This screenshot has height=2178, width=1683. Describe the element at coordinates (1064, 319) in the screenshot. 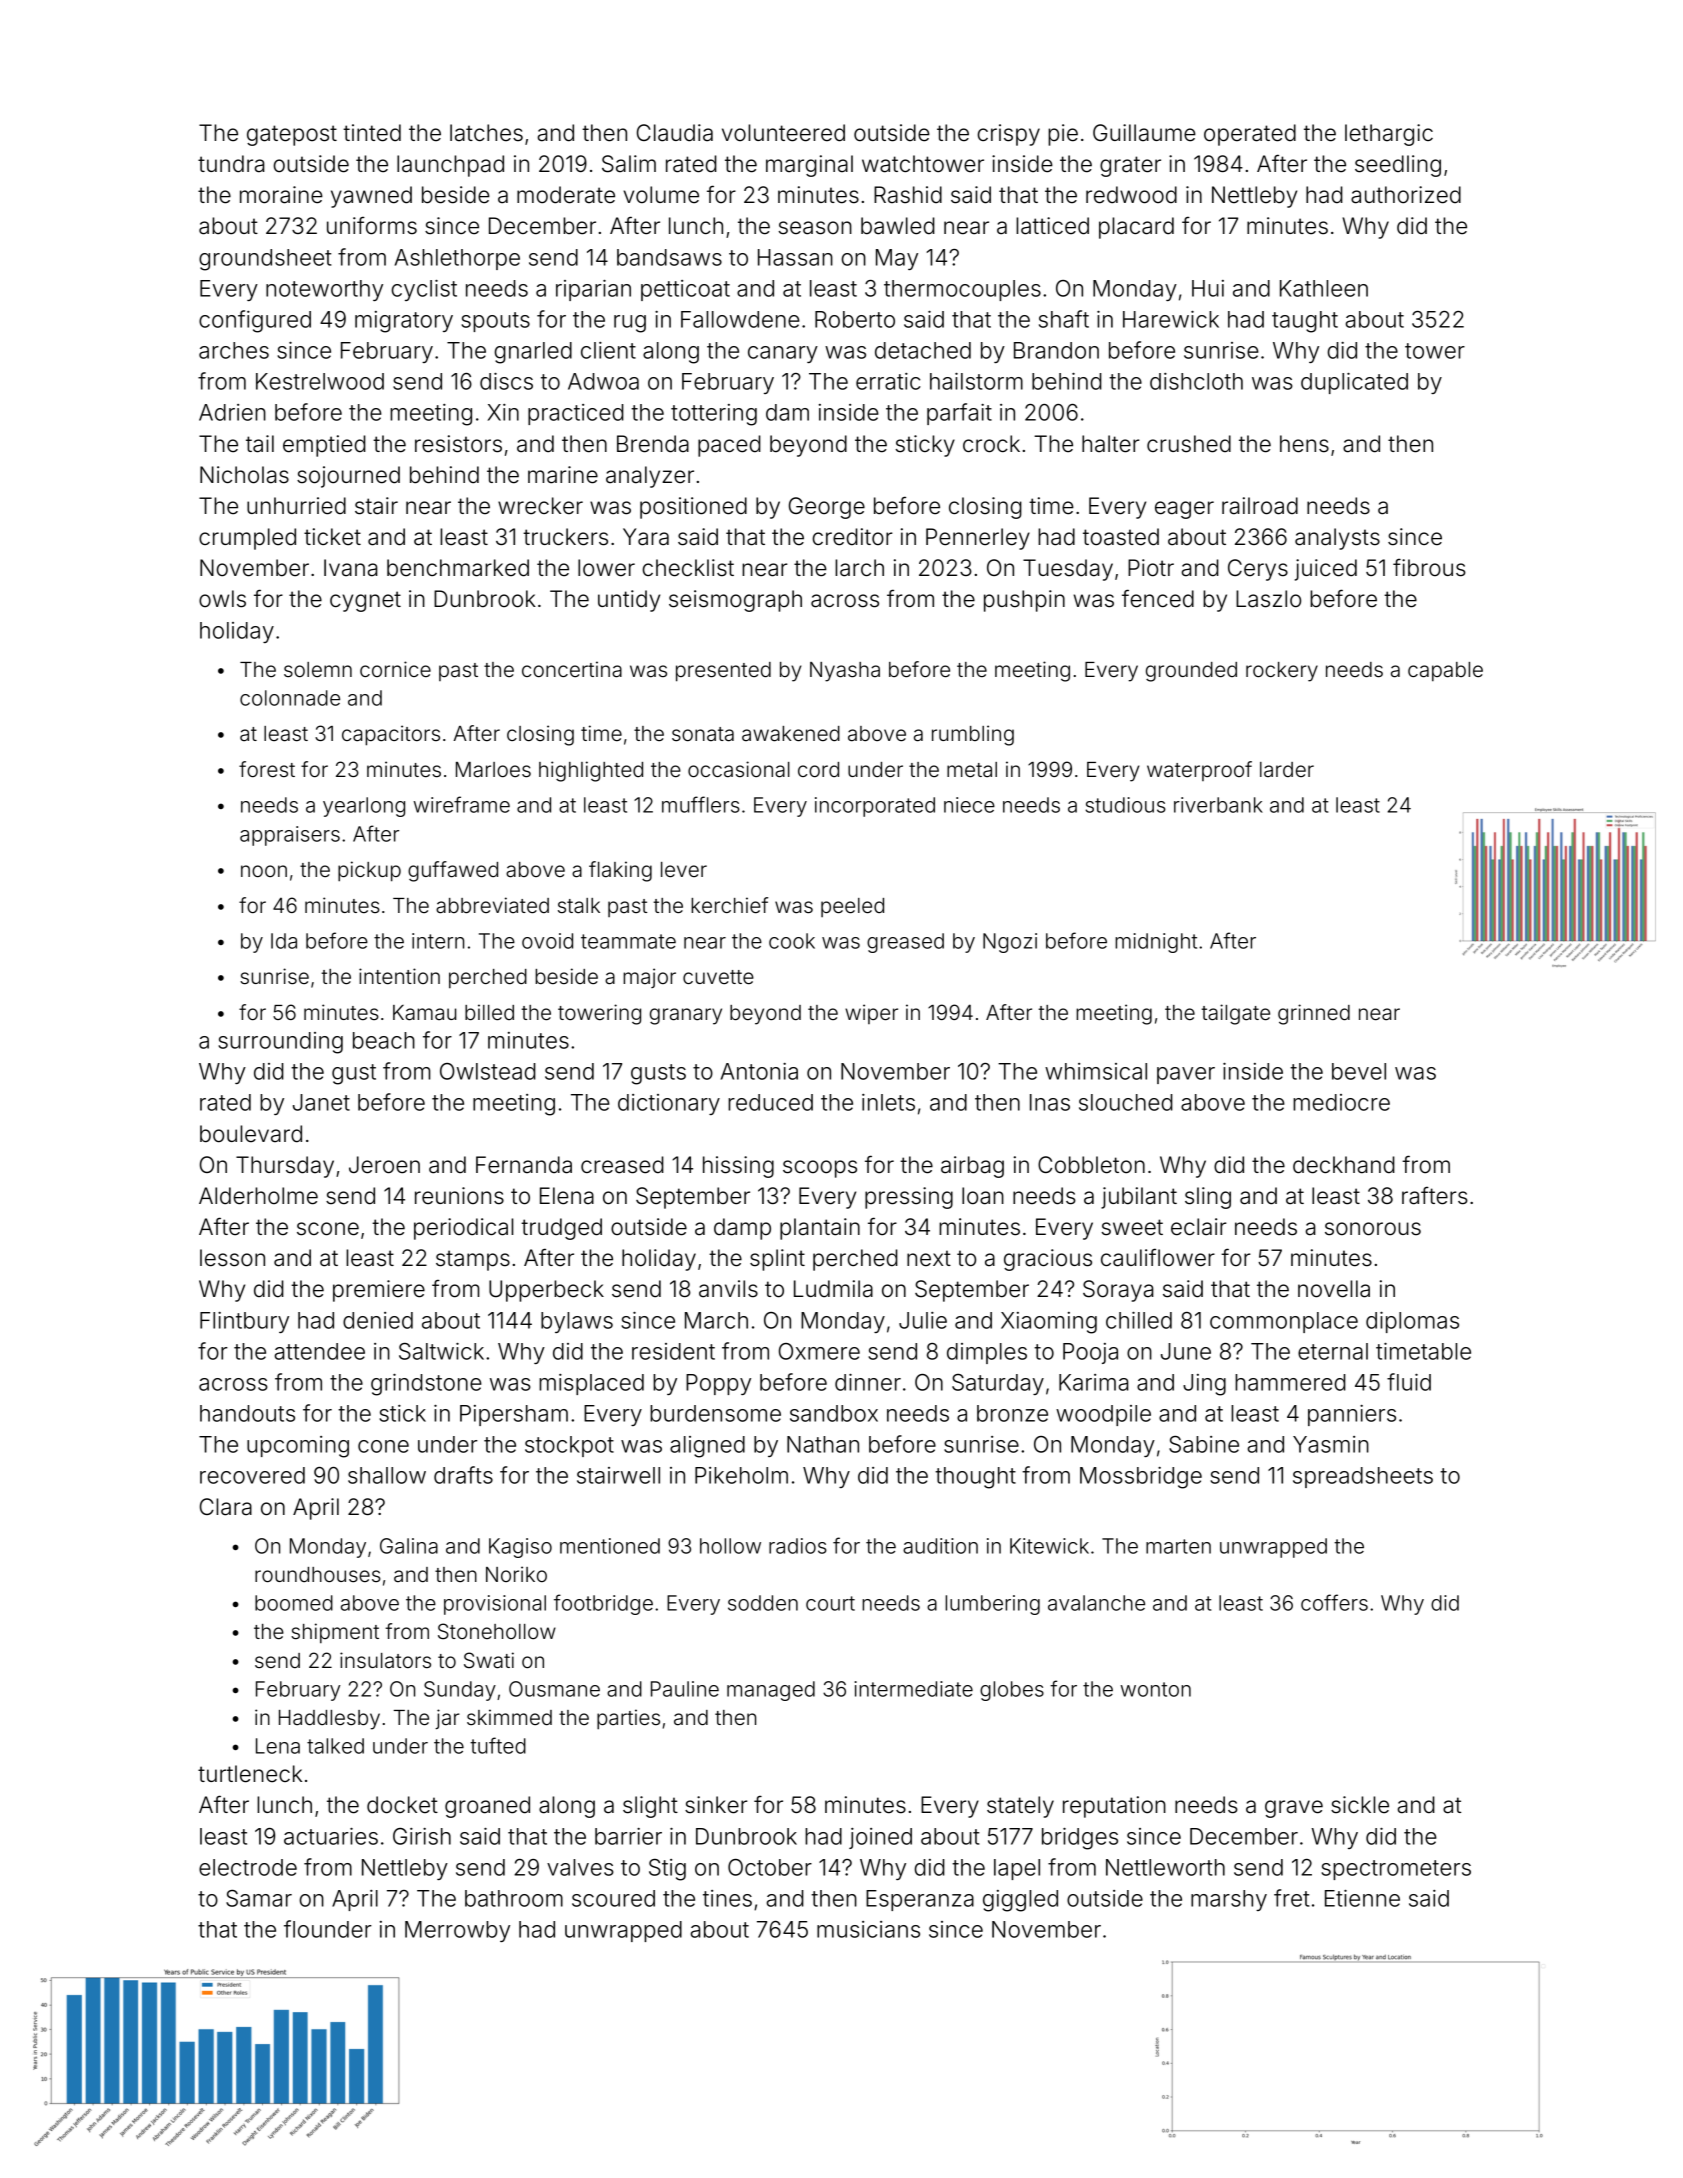

I see `shaft` at that location.
